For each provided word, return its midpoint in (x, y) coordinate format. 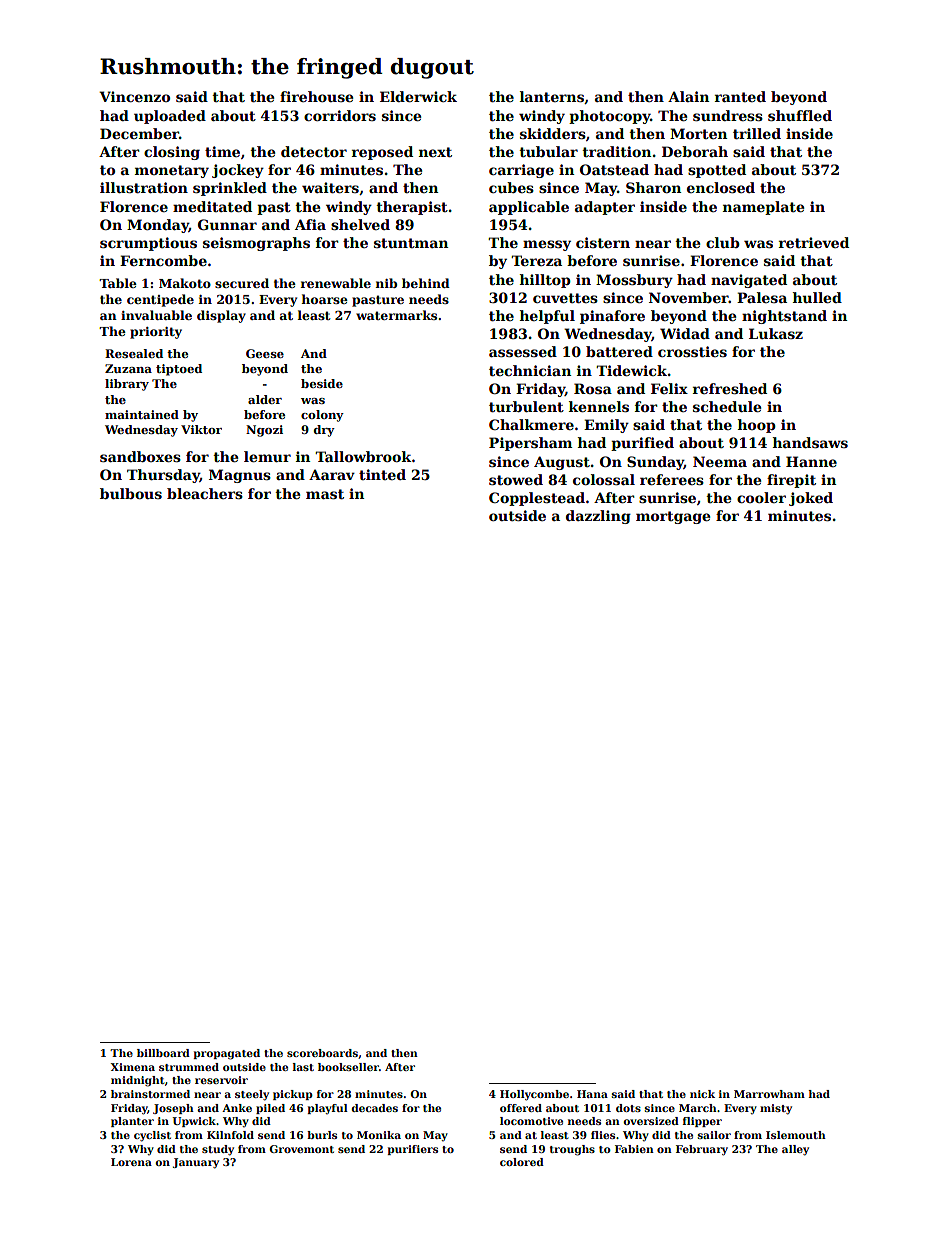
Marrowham (769, 1094)
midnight (138, 1081)
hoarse (325, 299)
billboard (163, 1053)
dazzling (598, 517)
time (222, 151)
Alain (688, 96)
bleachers (205, 493)
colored (522, 1162)
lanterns (552, 96)
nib (386, 283)
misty (776, 1109)
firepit (791, 481)
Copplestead (537, 499)
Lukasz (776, 333)
